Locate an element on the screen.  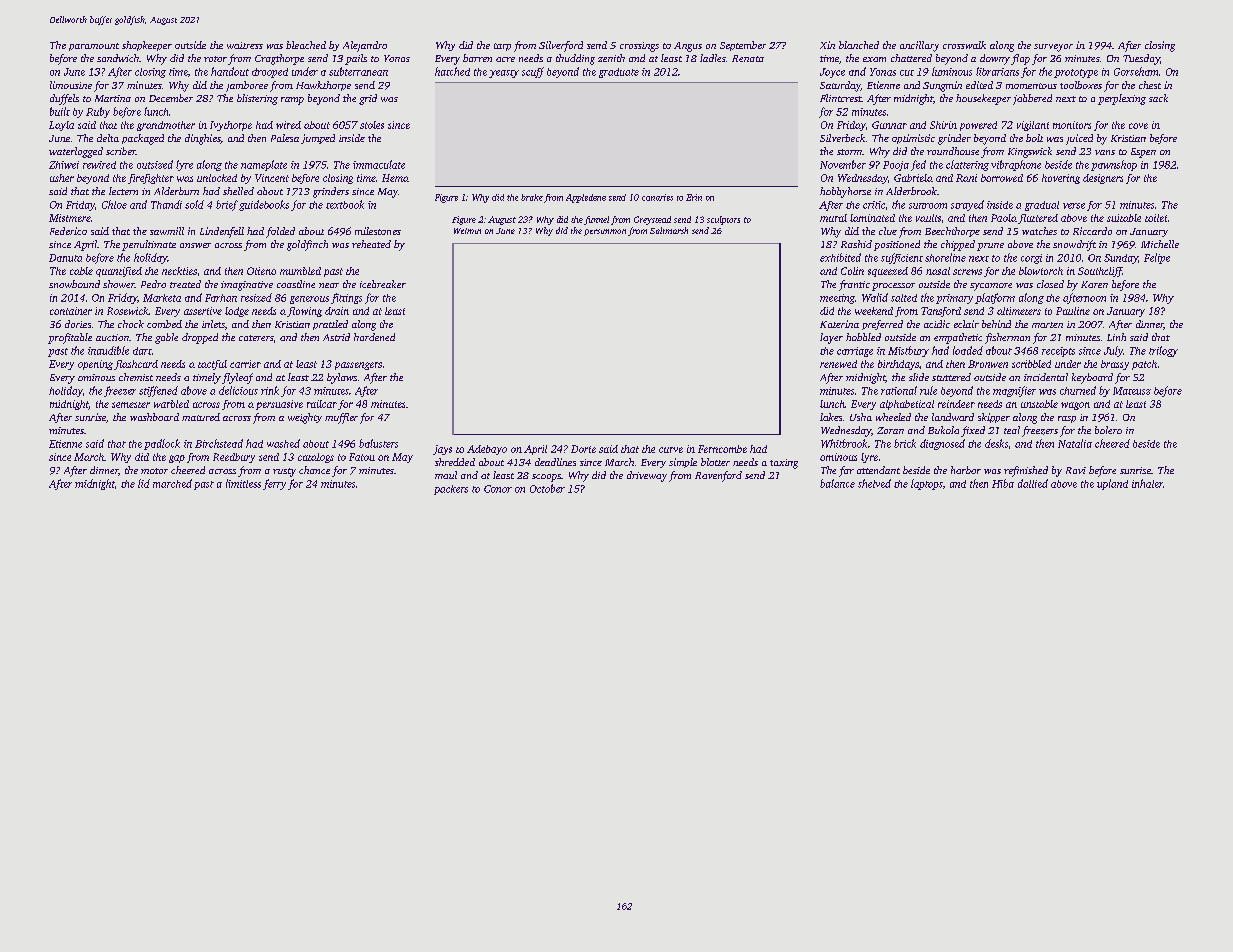
September is located at coordinates (743, 46).
